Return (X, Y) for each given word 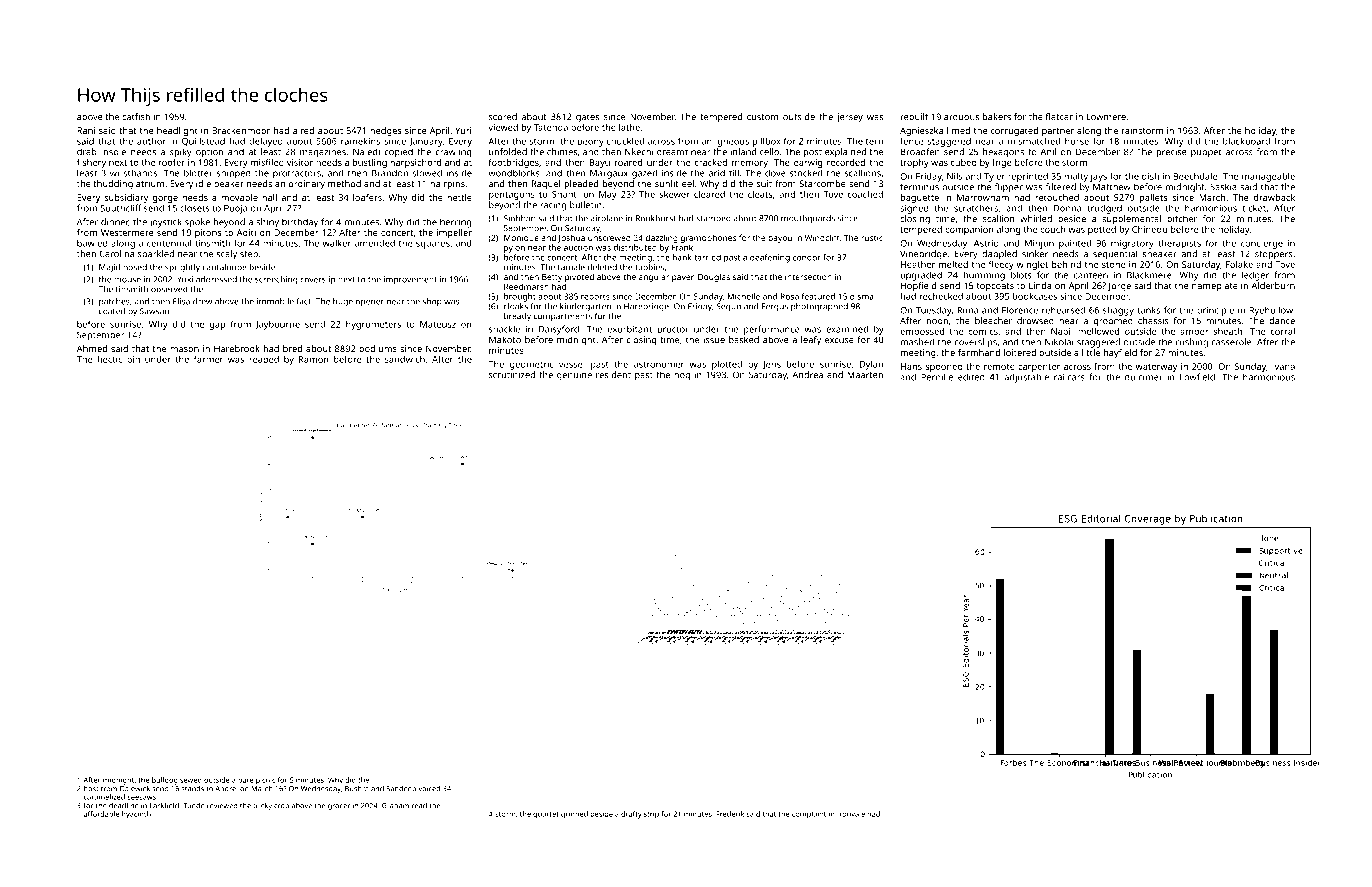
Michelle (744, 296)
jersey (850, 118)
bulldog (165, 781)
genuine (574, 376)
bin (133, 359)
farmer (208, 359)
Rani (86, 130)
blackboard (1246, 141)
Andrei (226, 789)
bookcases (1035, 296)
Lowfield (1197, 377)
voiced (429, 789)
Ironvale (851, 814)
